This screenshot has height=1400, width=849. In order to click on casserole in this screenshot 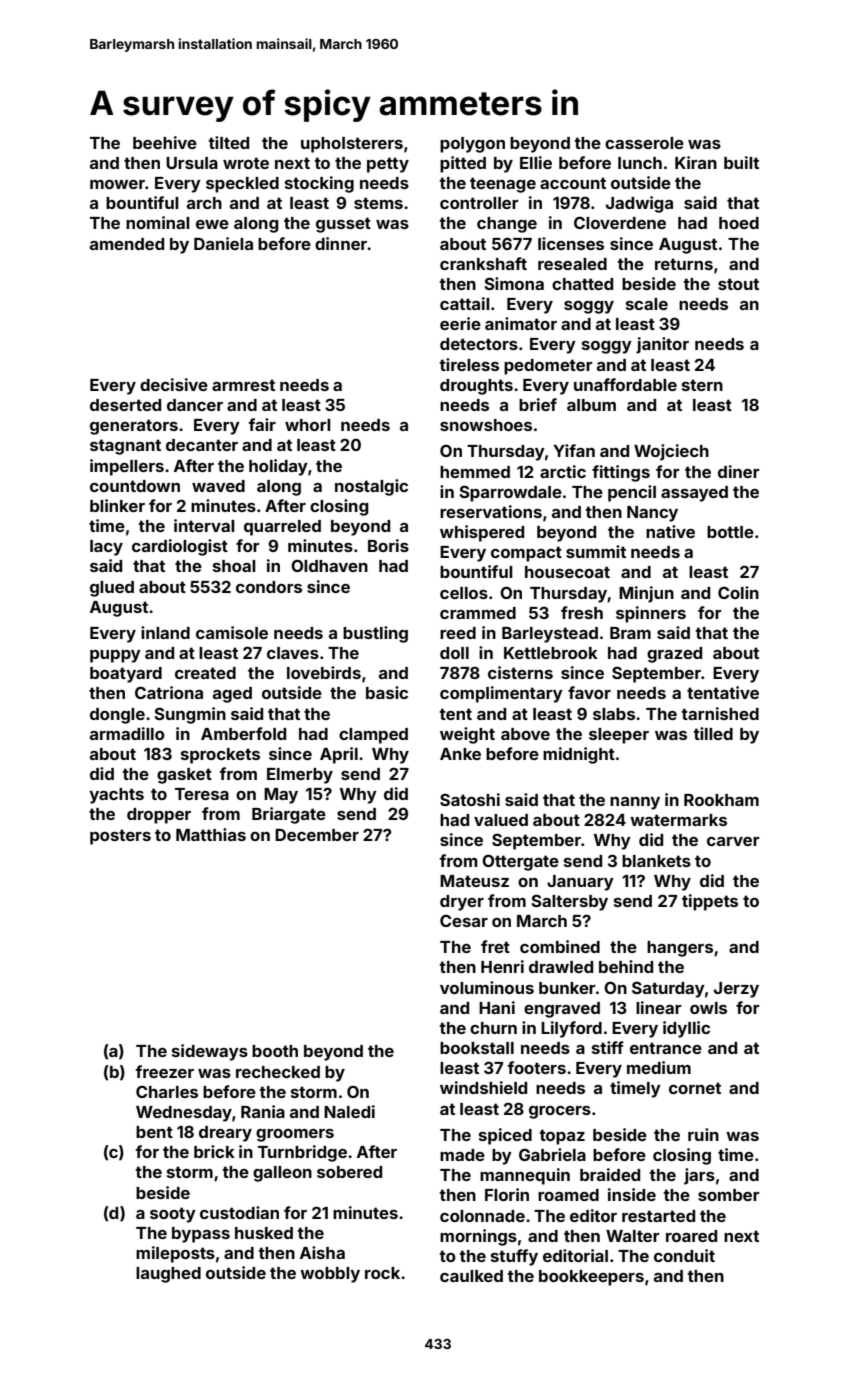, I will do `click(644, 143)`.
